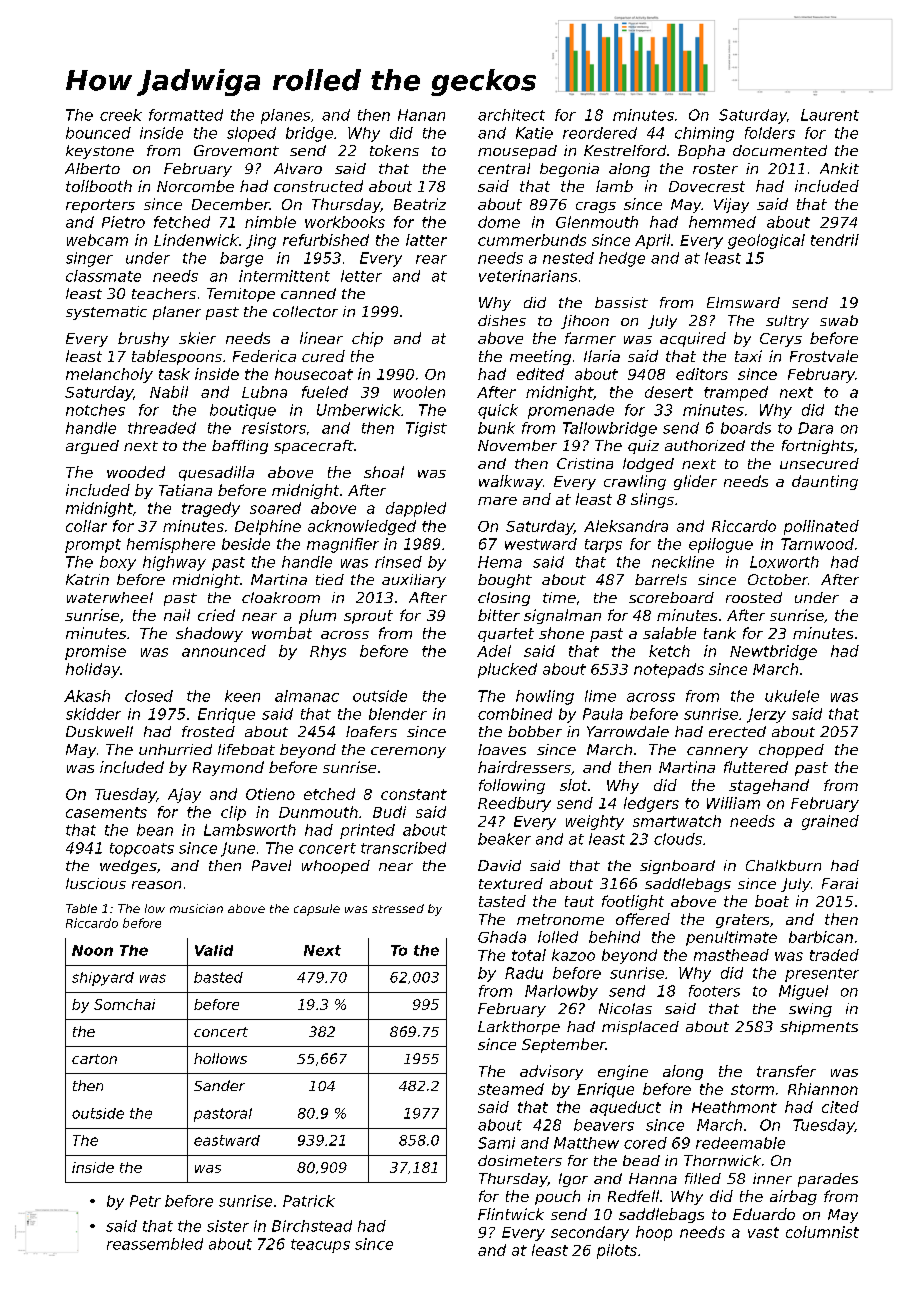  What do you see at coordinates (312, 1226) in the document?
I see `Birchstead` at bounding box center [312, 1226].
